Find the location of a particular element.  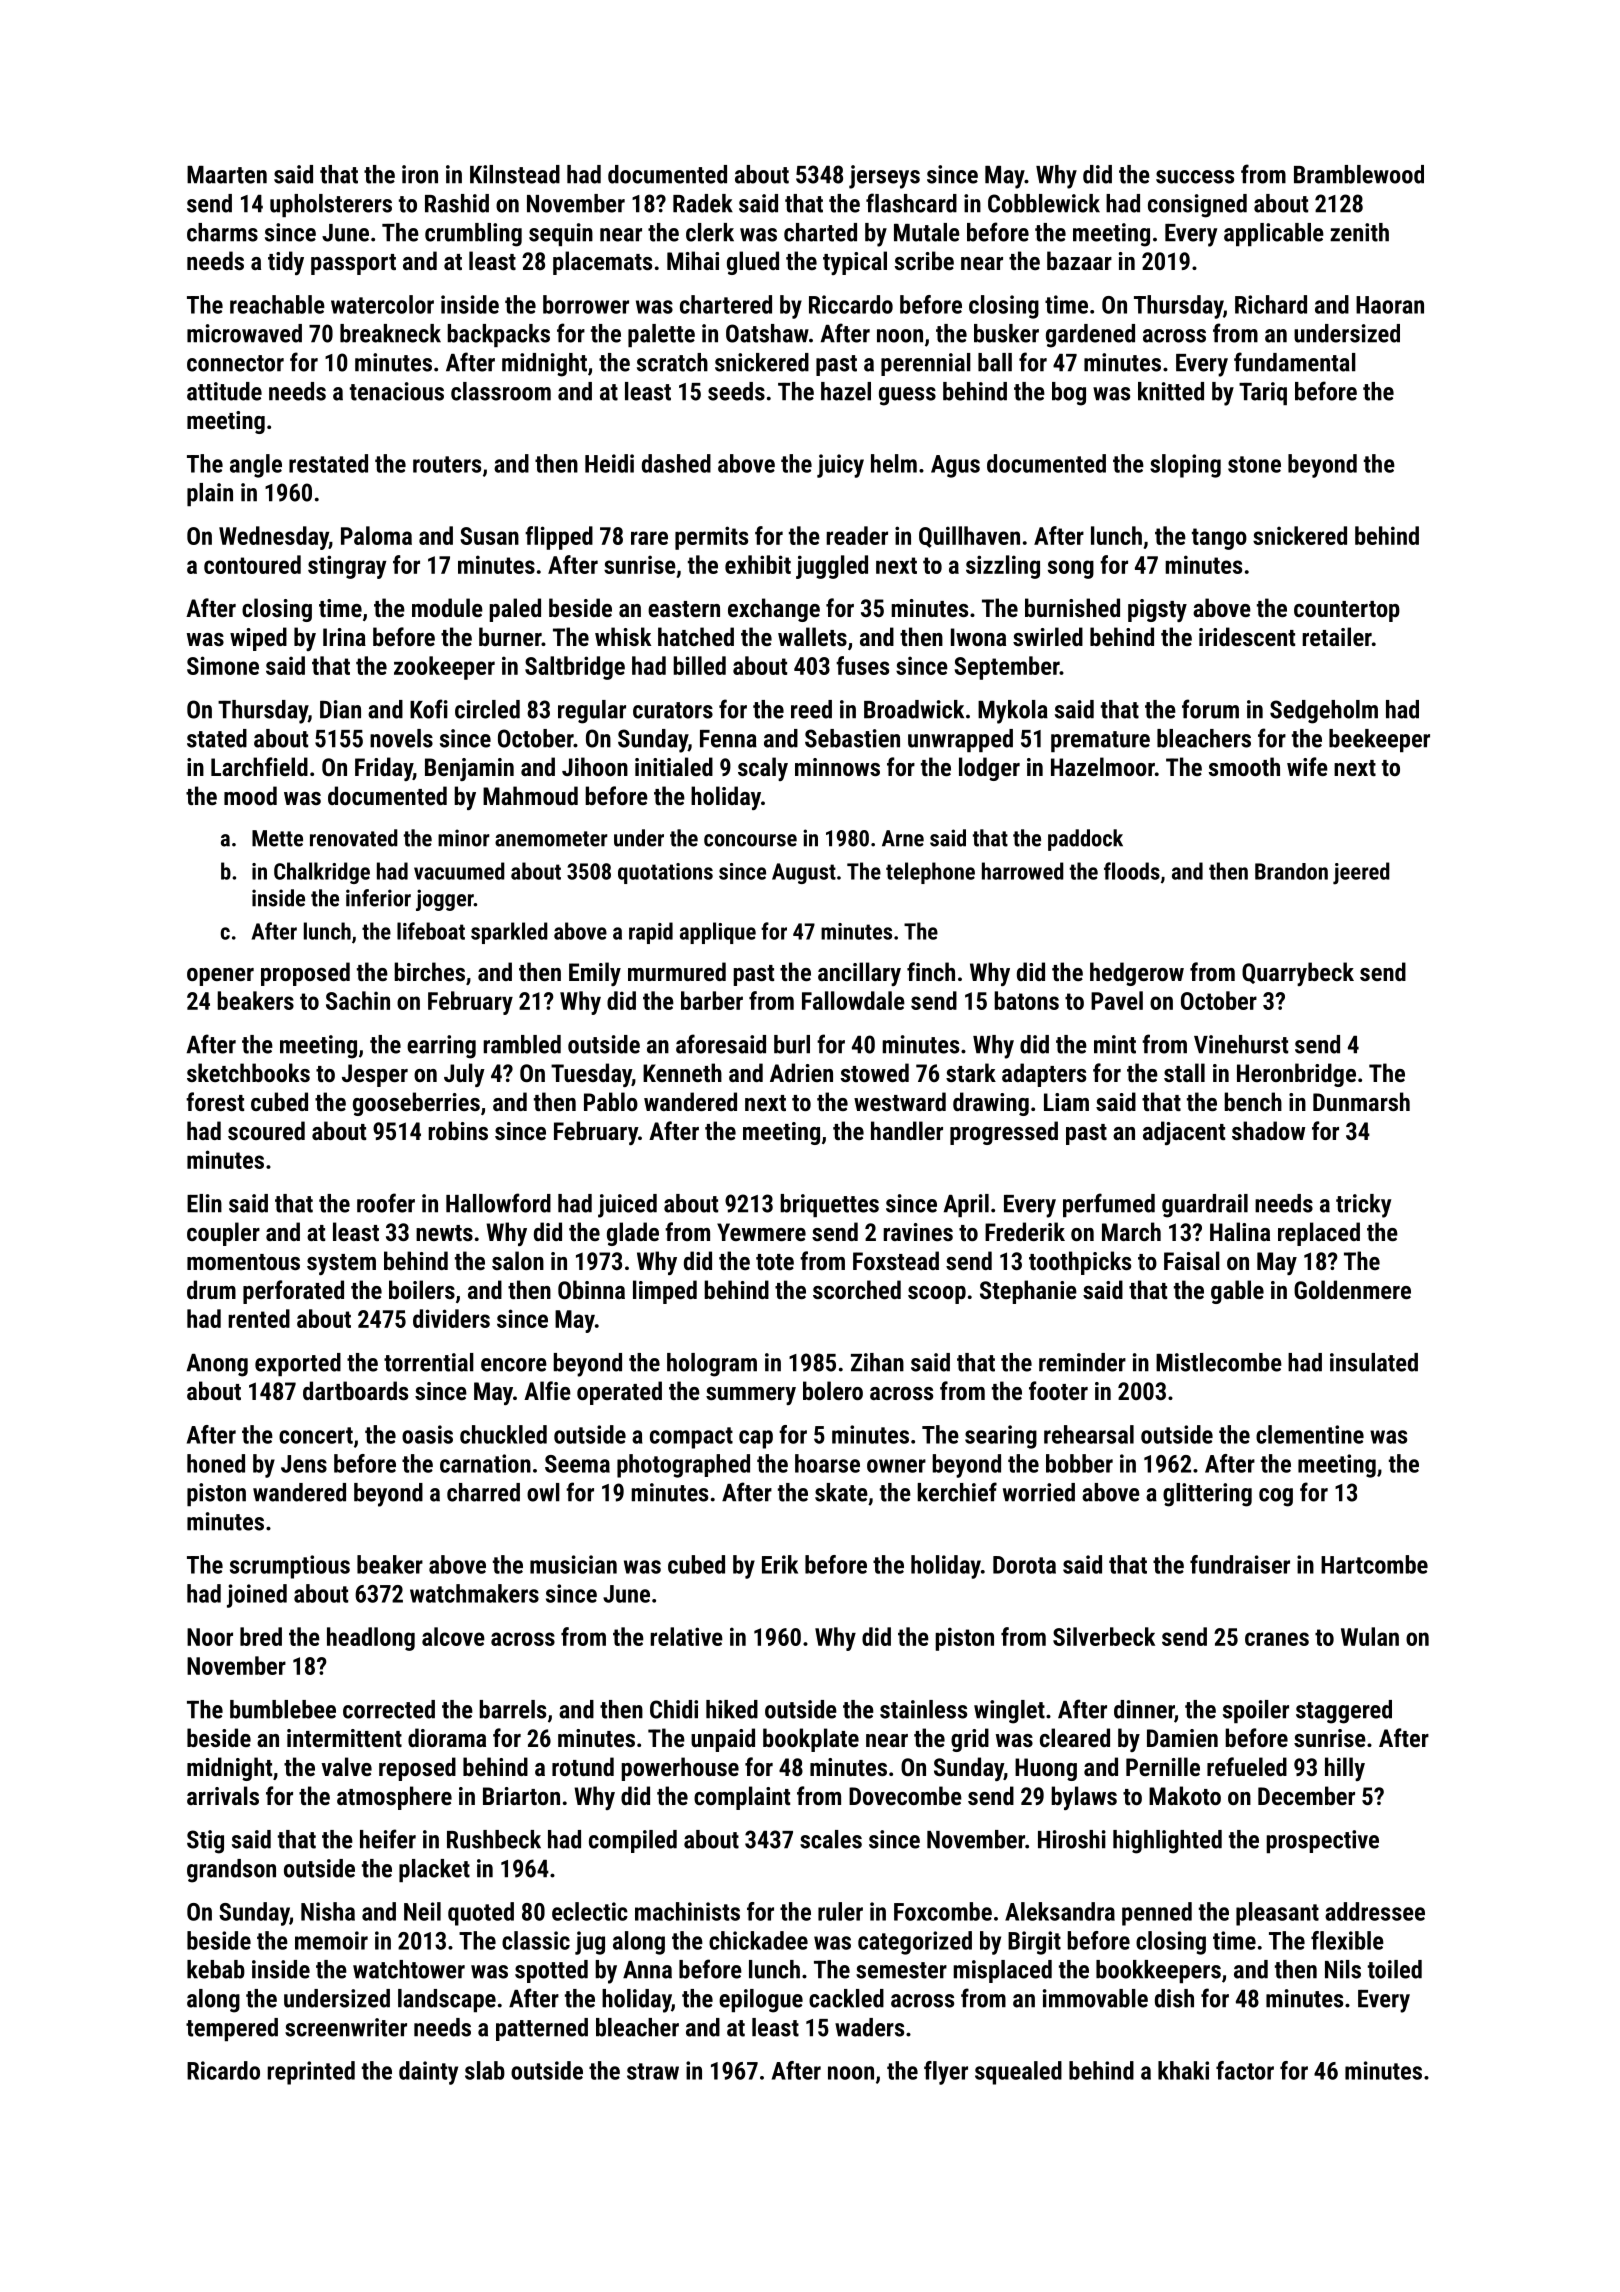

initialed is located at coordinates (674, 766).
